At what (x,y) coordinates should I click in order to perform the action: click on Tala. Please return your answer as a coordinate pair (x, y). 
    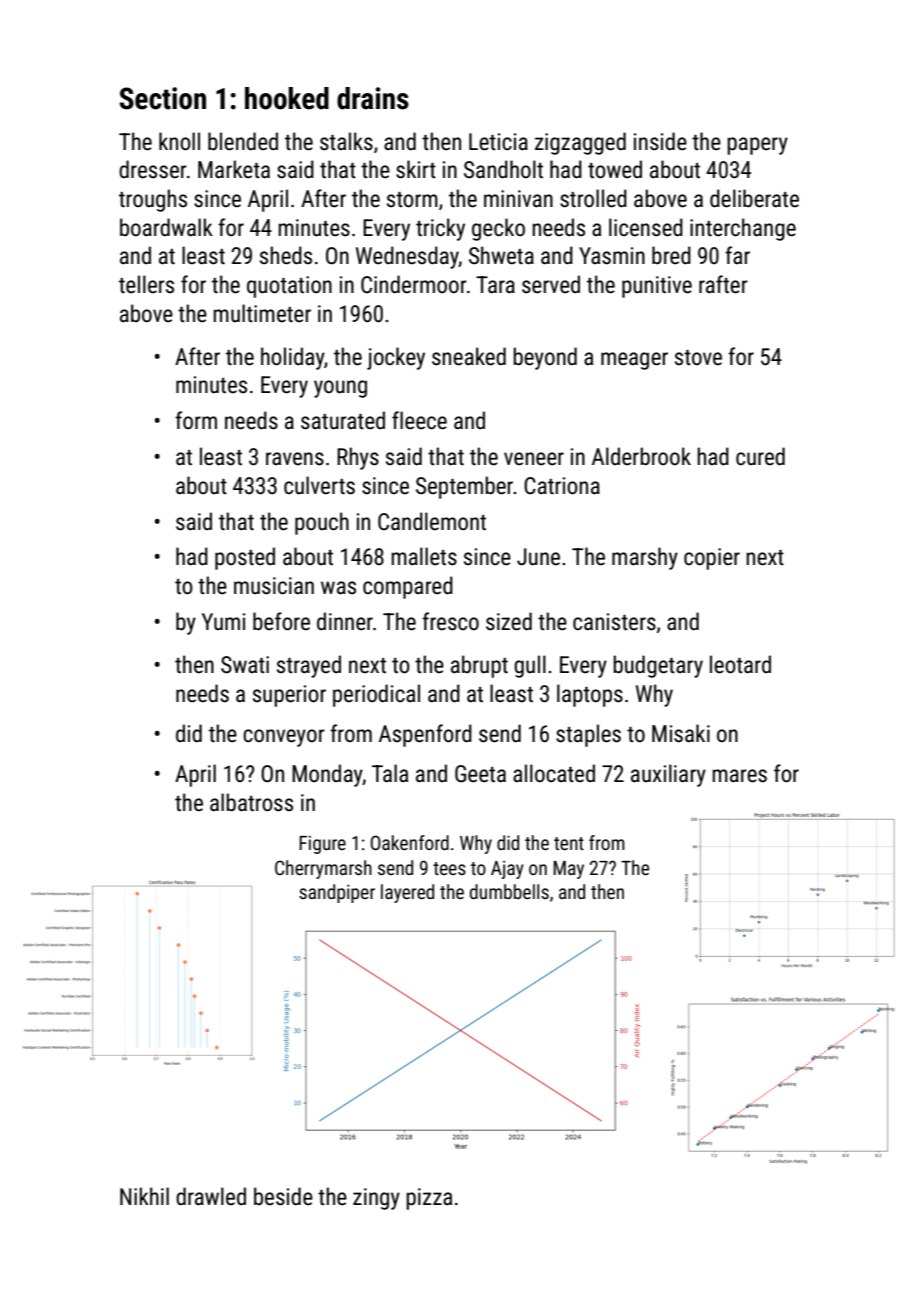
    Looking at the image, I should click on (390, 773).
